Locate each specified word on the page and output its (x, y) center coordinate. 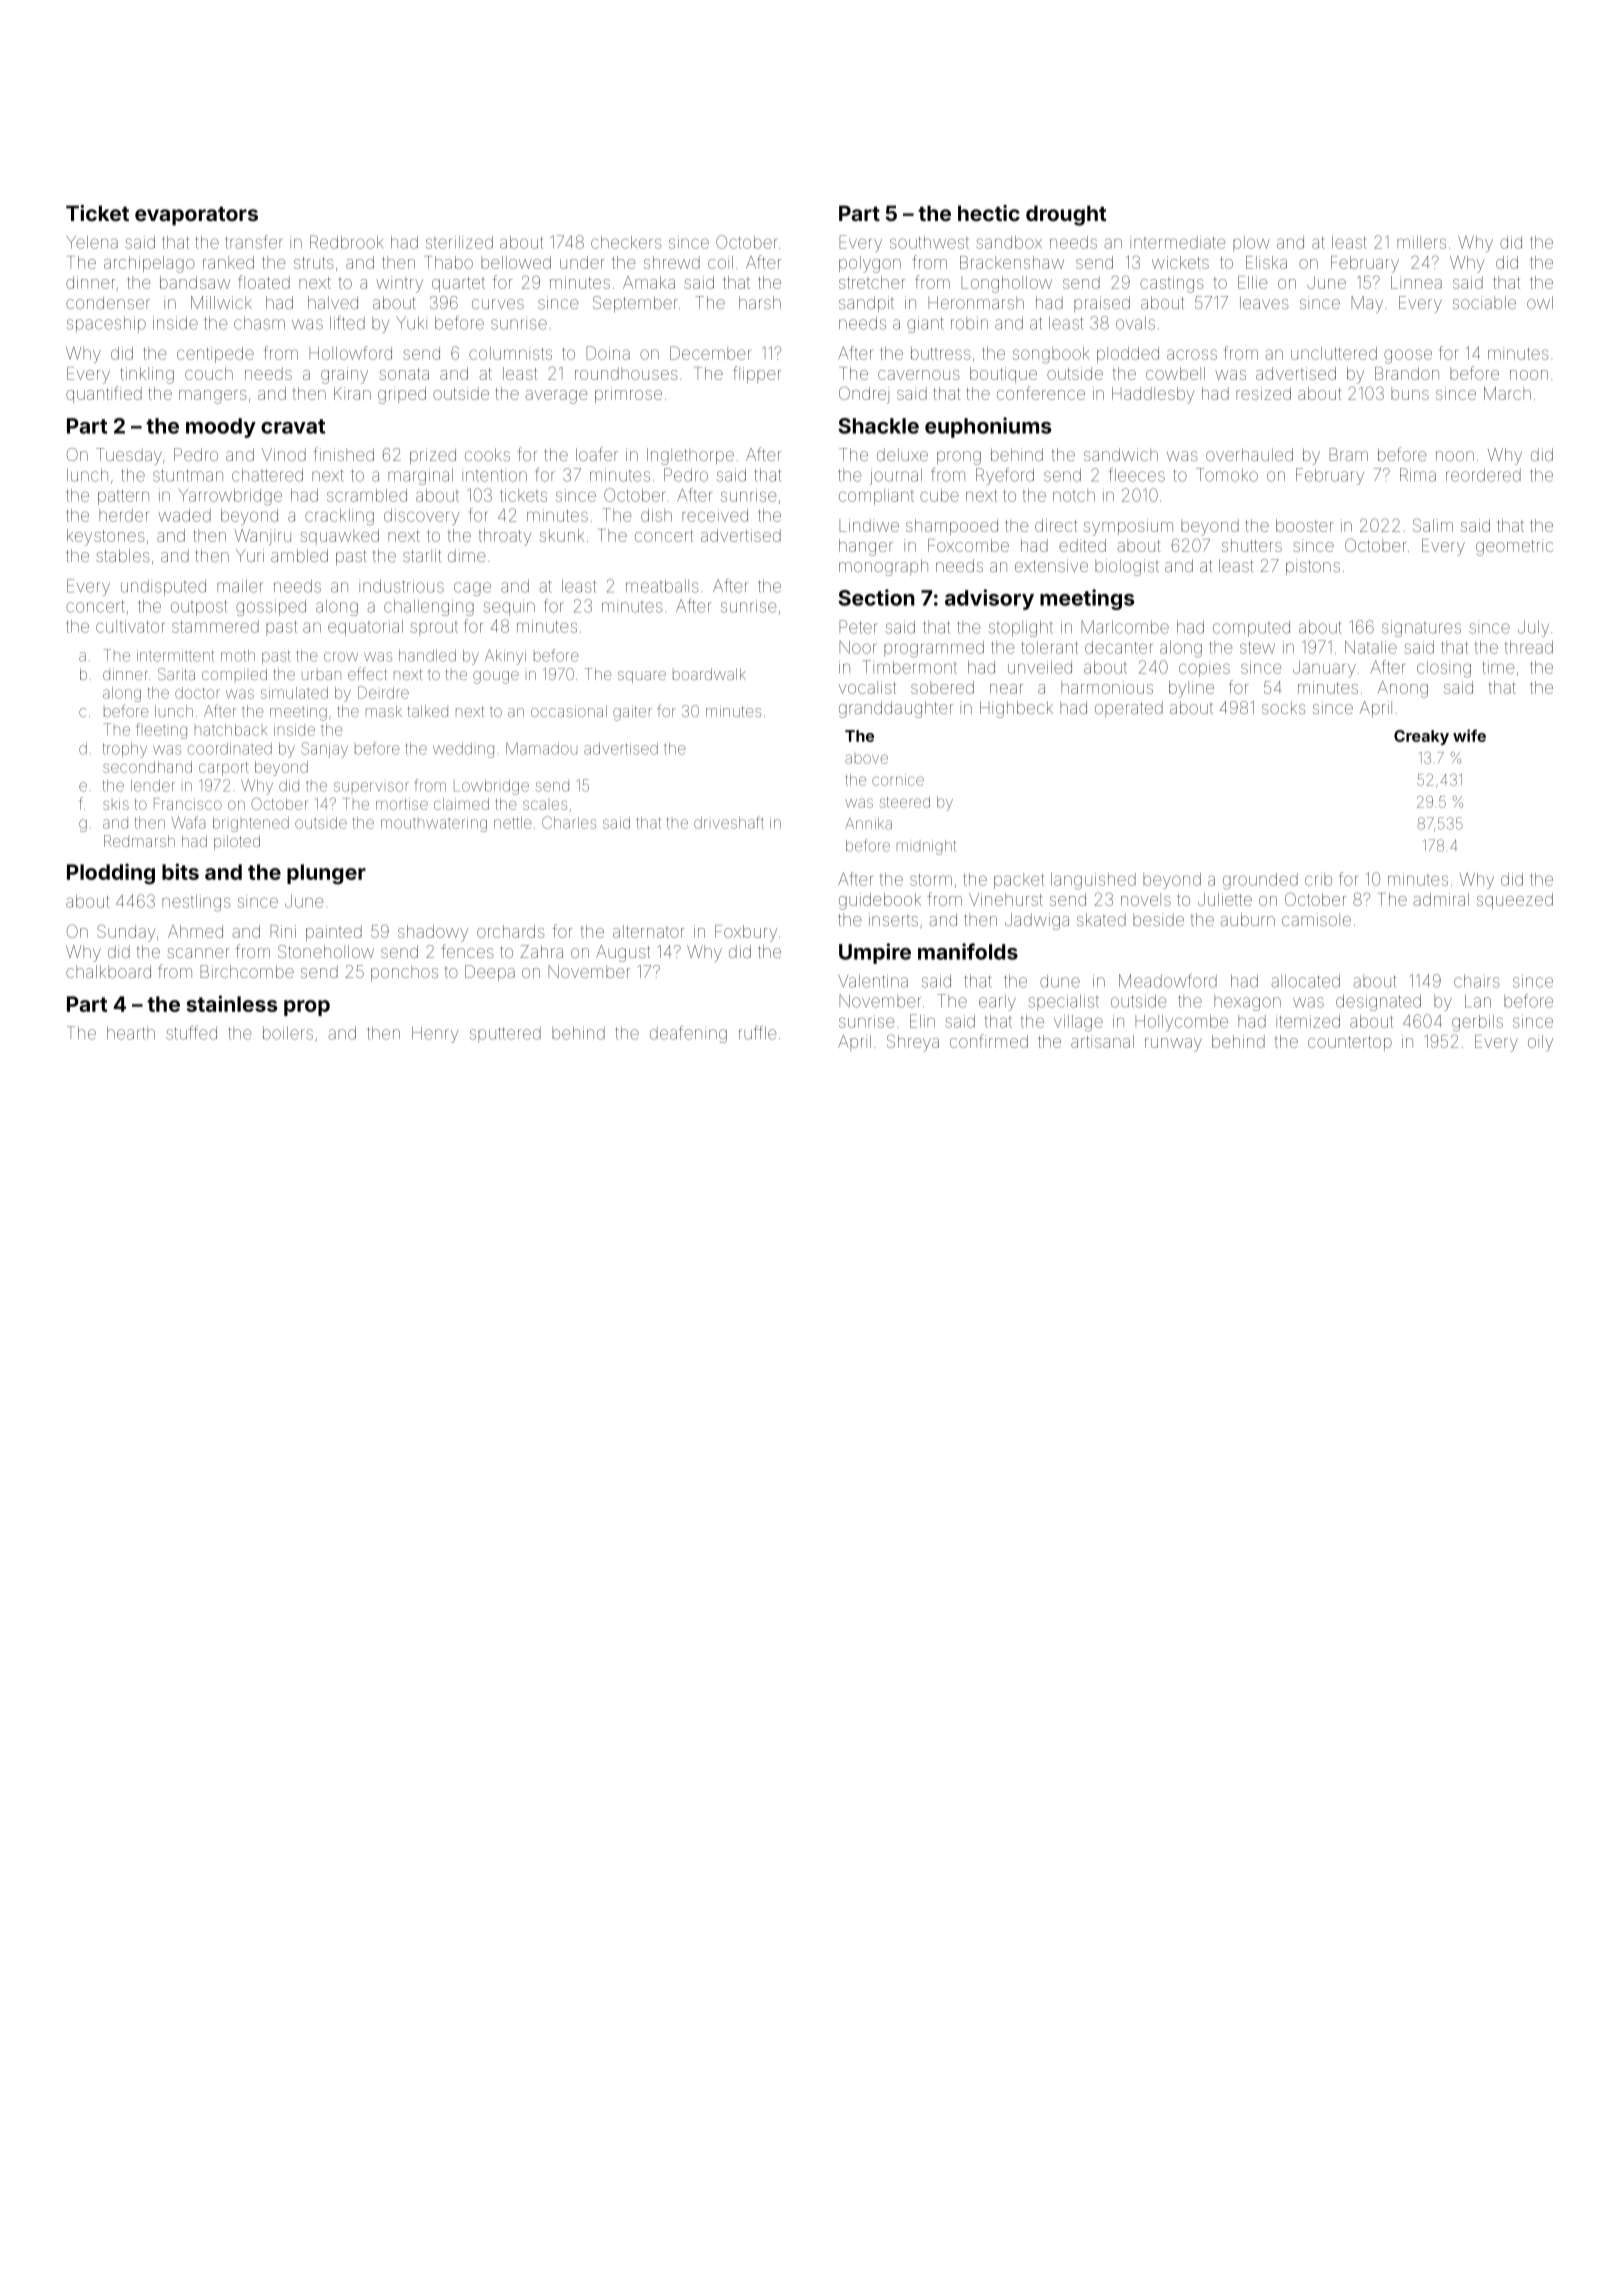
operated (1129, 709)
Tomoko (1227, 475)
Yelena (92, 242)
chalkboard (108, 971)
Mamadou (541, 748)
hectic (989, 213)
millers (1421, 242)
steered (905, 802)
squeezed (1515, 901)
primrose (628, 395)
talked (428, 711)
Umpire (875, 953)
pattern (123, 497)
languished (1093, 881)
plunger (326, 874)
